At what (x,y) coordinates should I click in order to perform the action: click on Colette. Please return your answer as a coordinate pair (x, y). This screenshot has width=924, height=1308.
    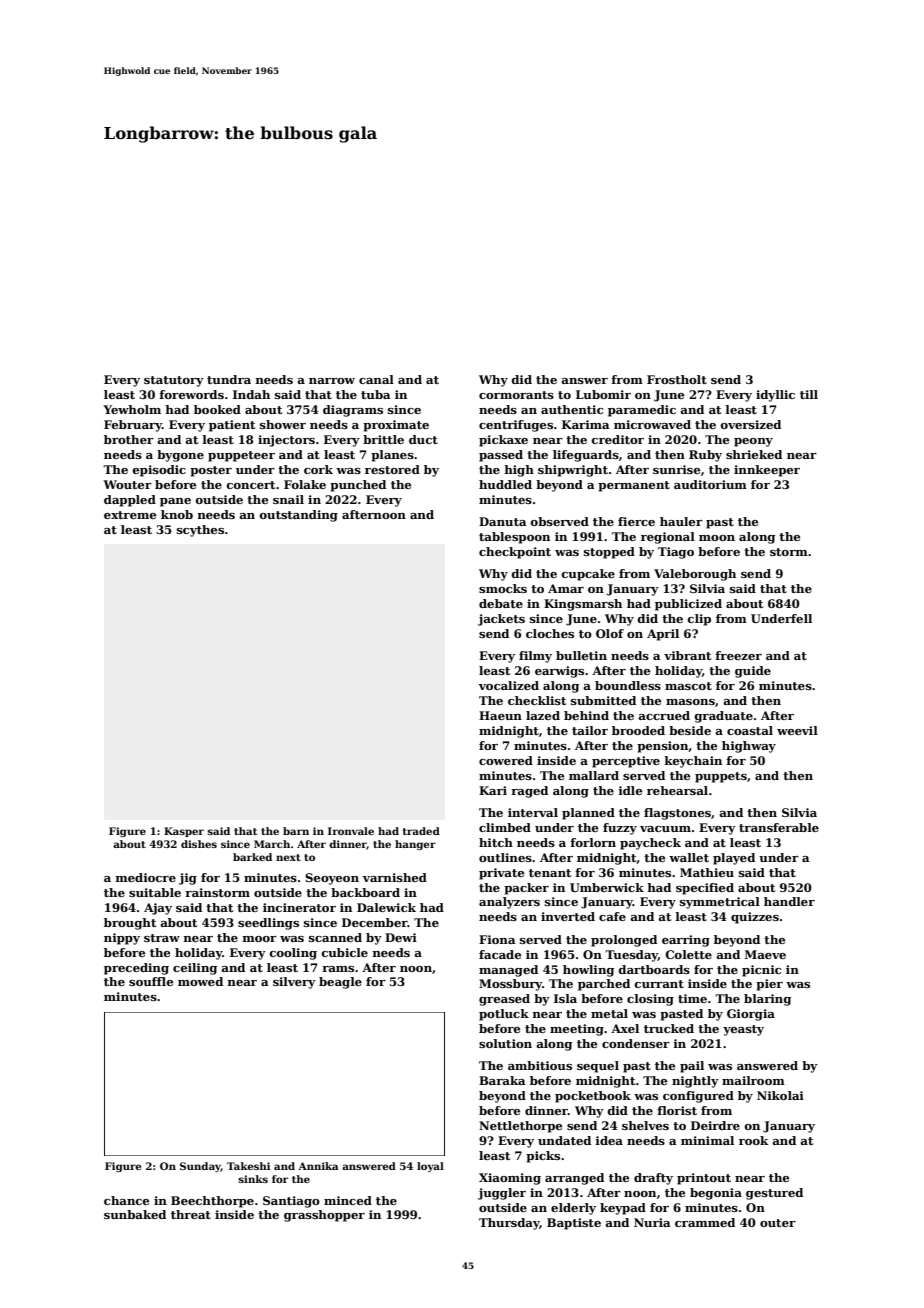
    Looking at the image, I should click on (688, 954).
